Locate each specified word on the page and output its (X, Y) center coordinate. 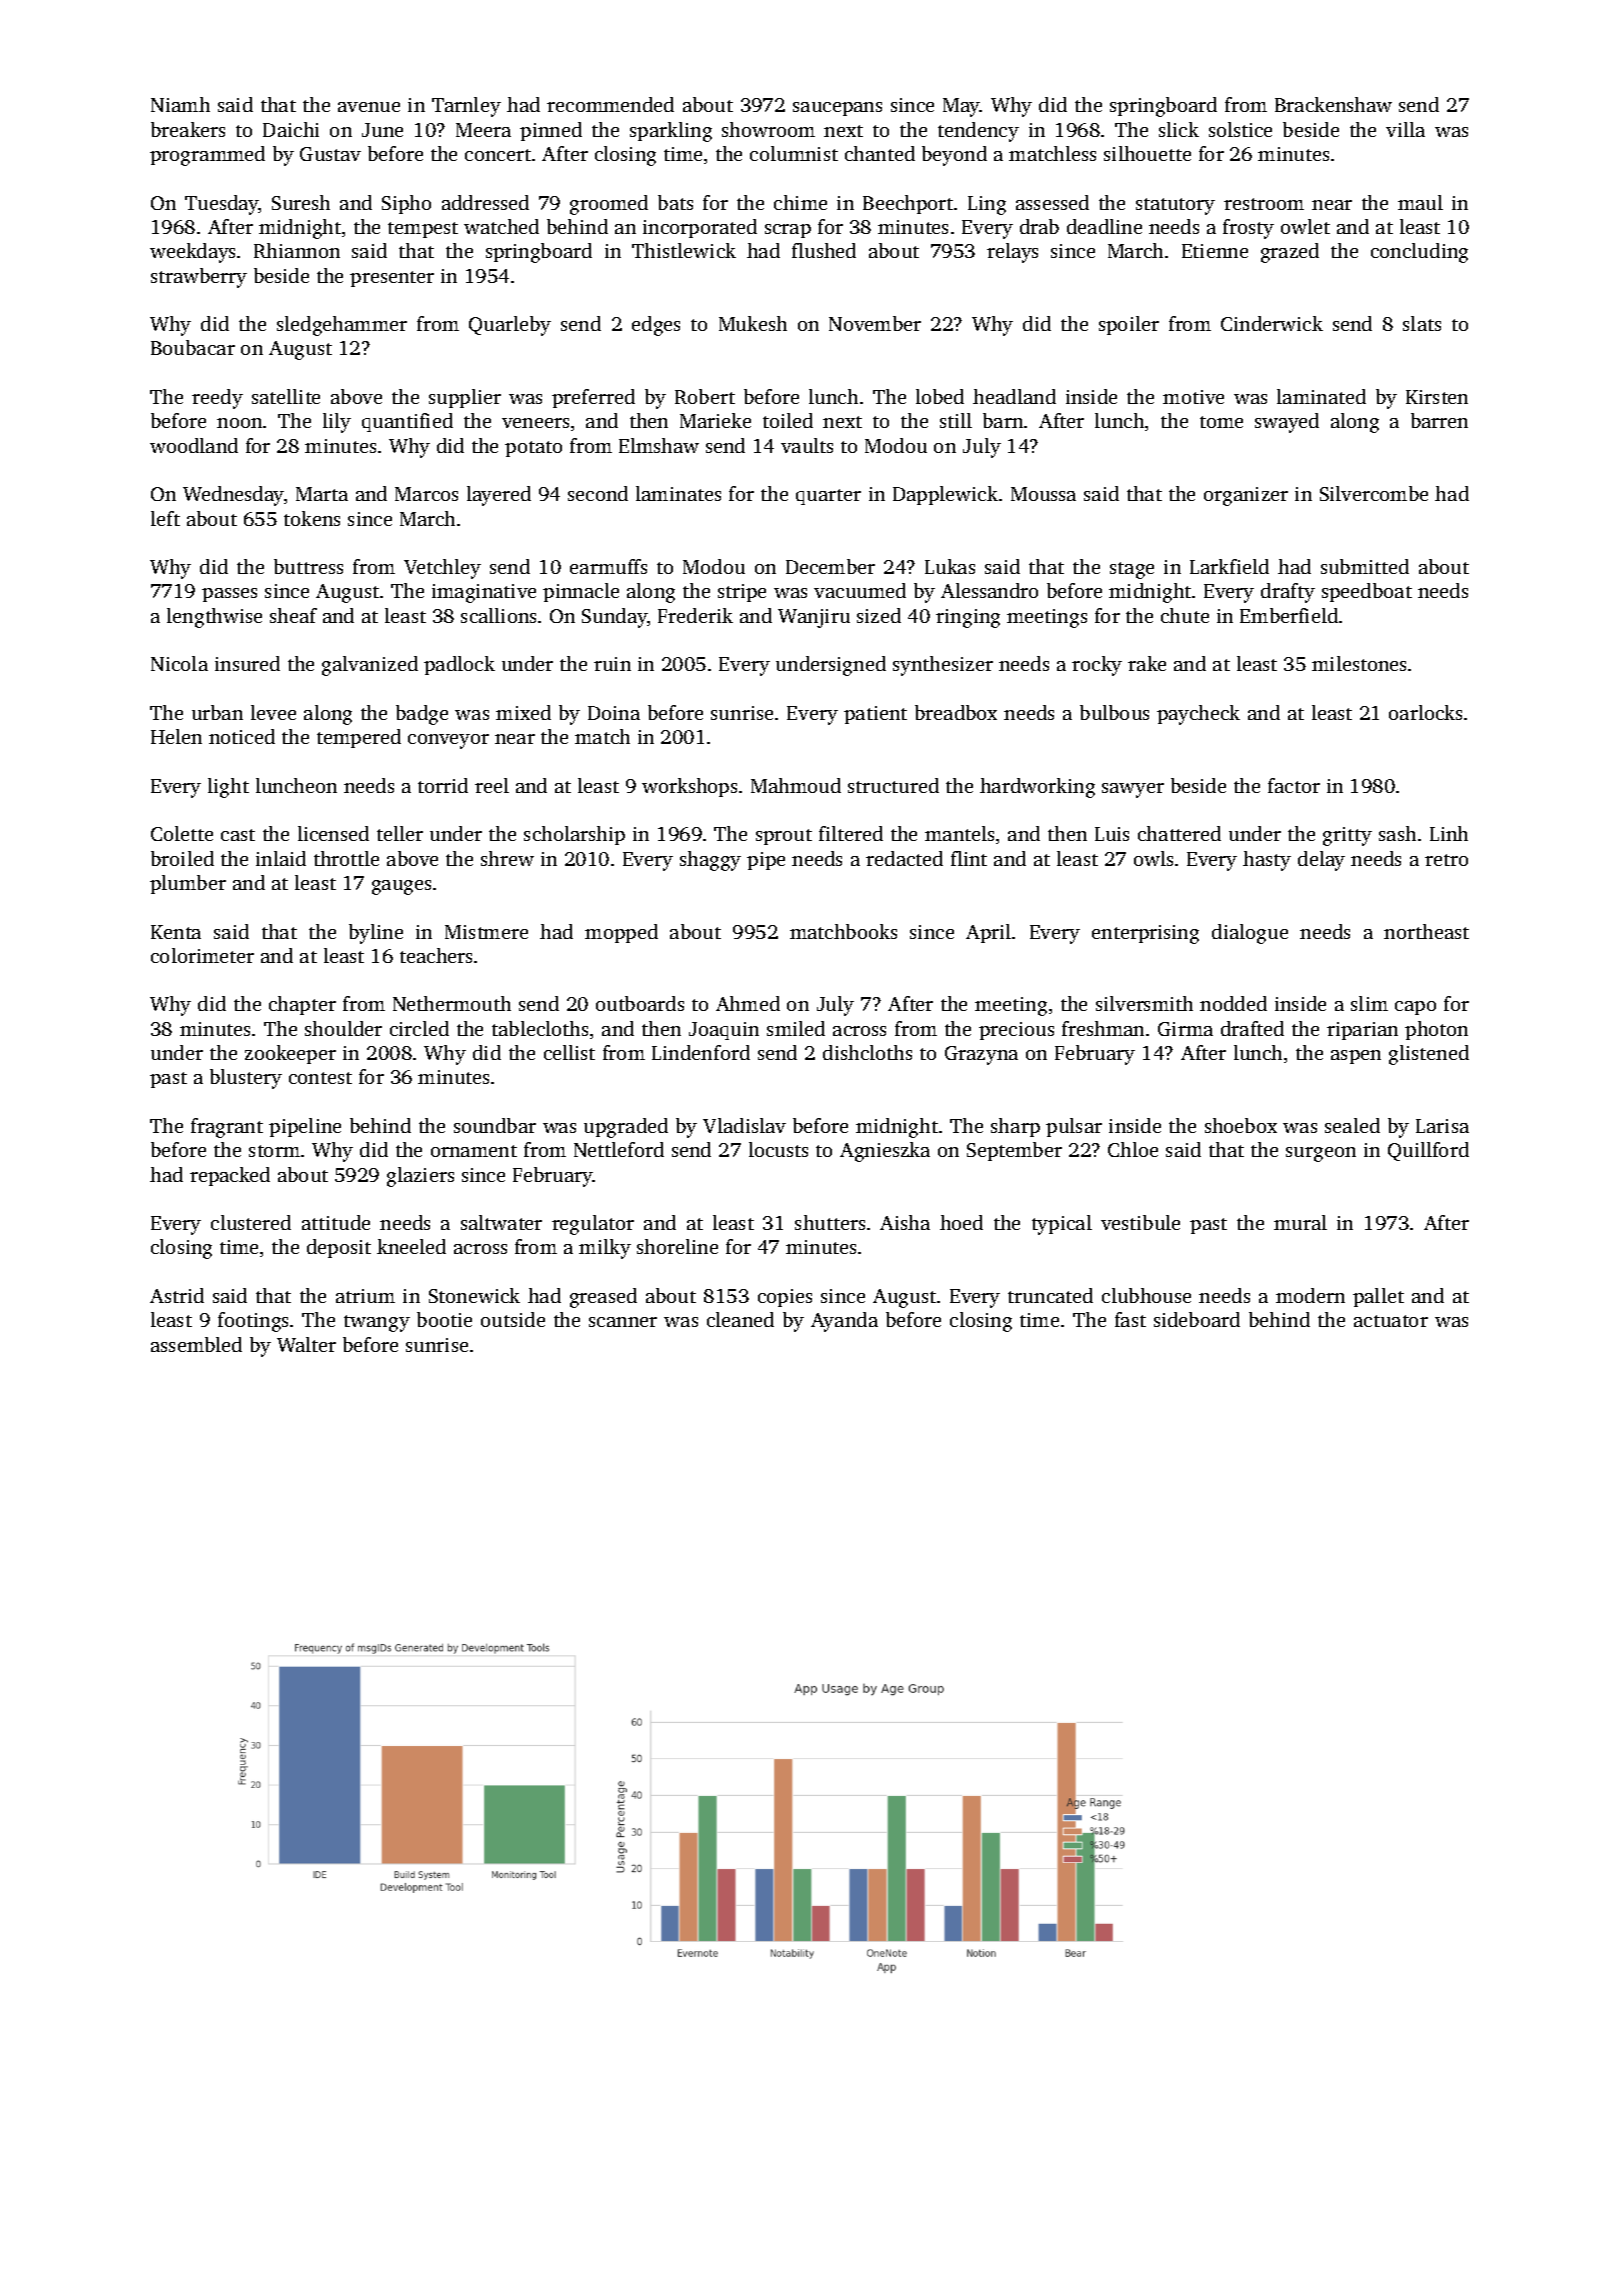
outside (513, 1319)
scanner (623, 1322)
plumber (188, 884)
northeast (1426, 931)
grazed (1290, 253)
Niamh (180, 104)
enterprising (1145, 934)
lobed (940, 396)
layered (499, 496)
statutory (1175, 206)
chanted (880, 153)
